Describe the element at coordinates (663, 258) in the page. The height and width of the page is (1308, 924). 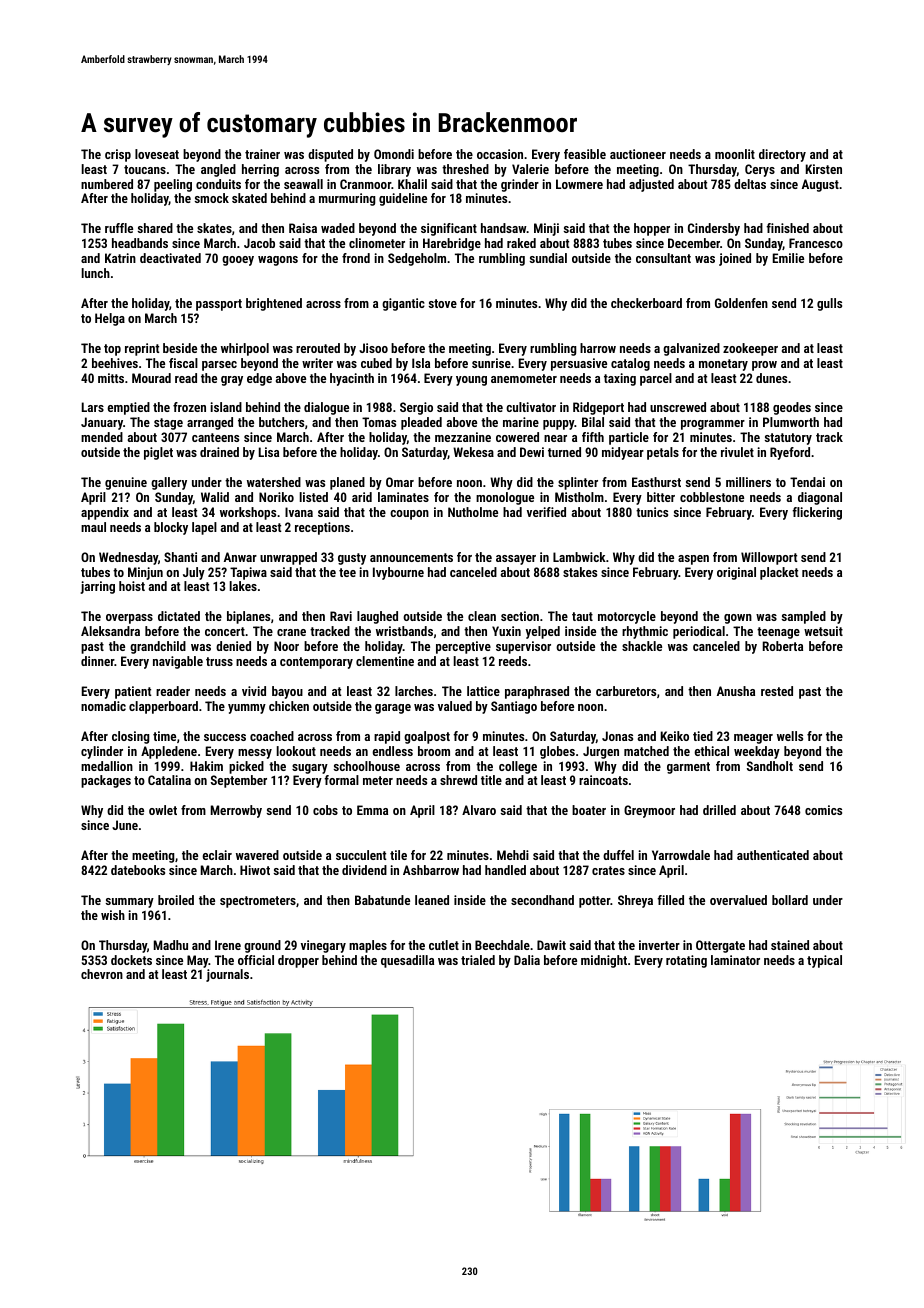
I see `consultant` at that location.
